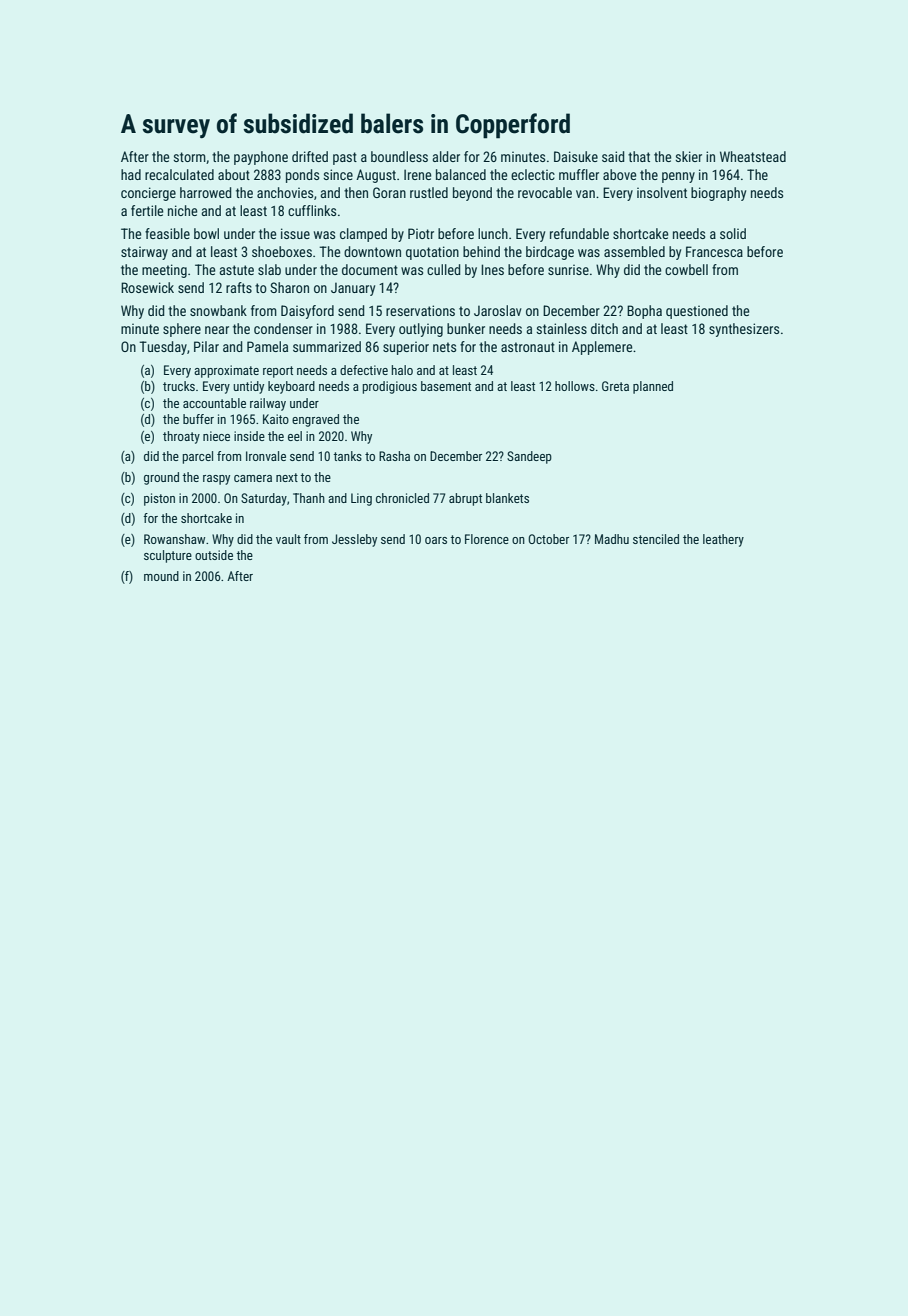 The height and width of the screenshot is (1316, 908). What do you see at coordinates (686, 269) in the screenshot?
I see `cowbell` at bounding box center [686, 269].
